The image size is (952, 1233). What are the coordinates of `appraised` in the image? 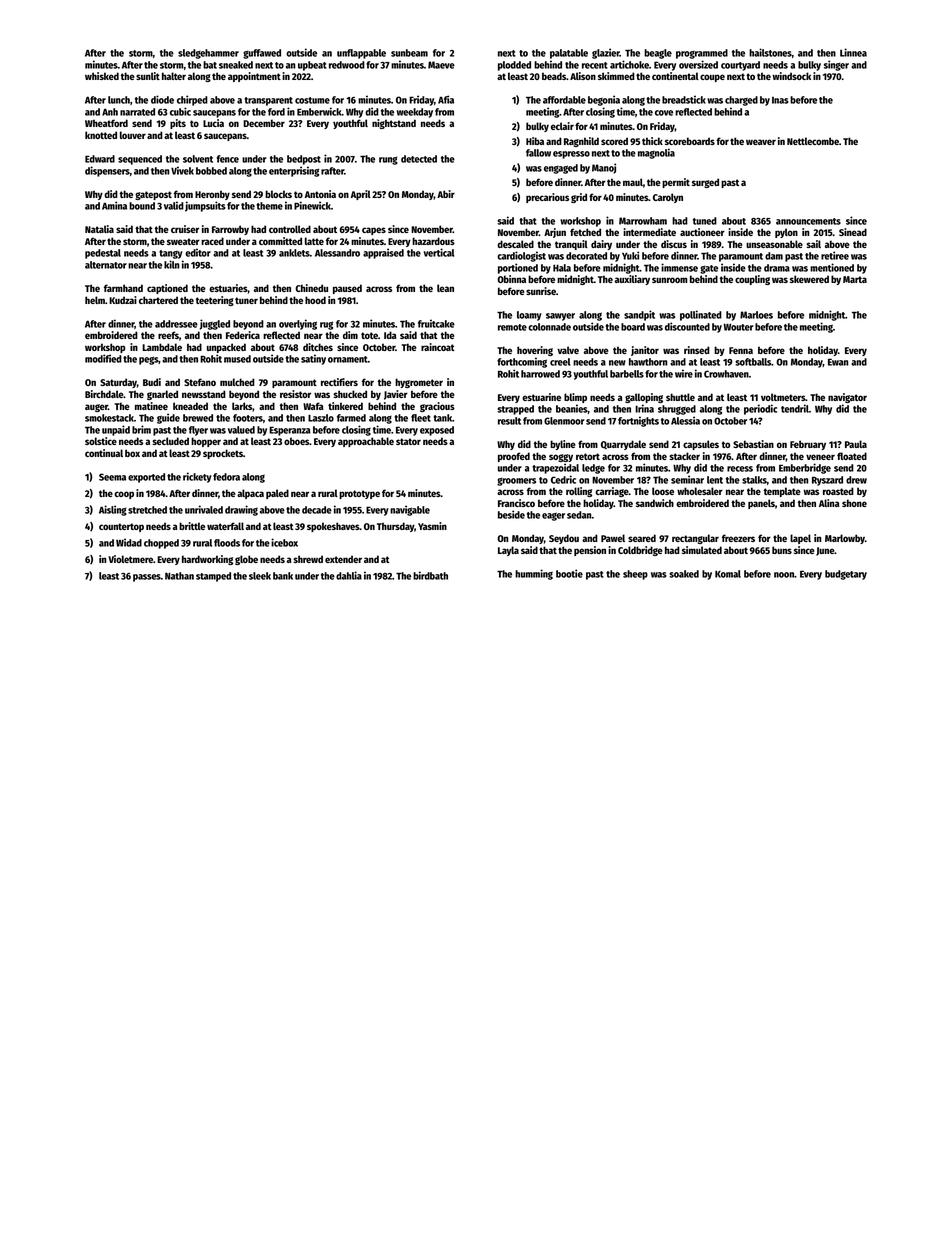 It's located at (383, 253).
